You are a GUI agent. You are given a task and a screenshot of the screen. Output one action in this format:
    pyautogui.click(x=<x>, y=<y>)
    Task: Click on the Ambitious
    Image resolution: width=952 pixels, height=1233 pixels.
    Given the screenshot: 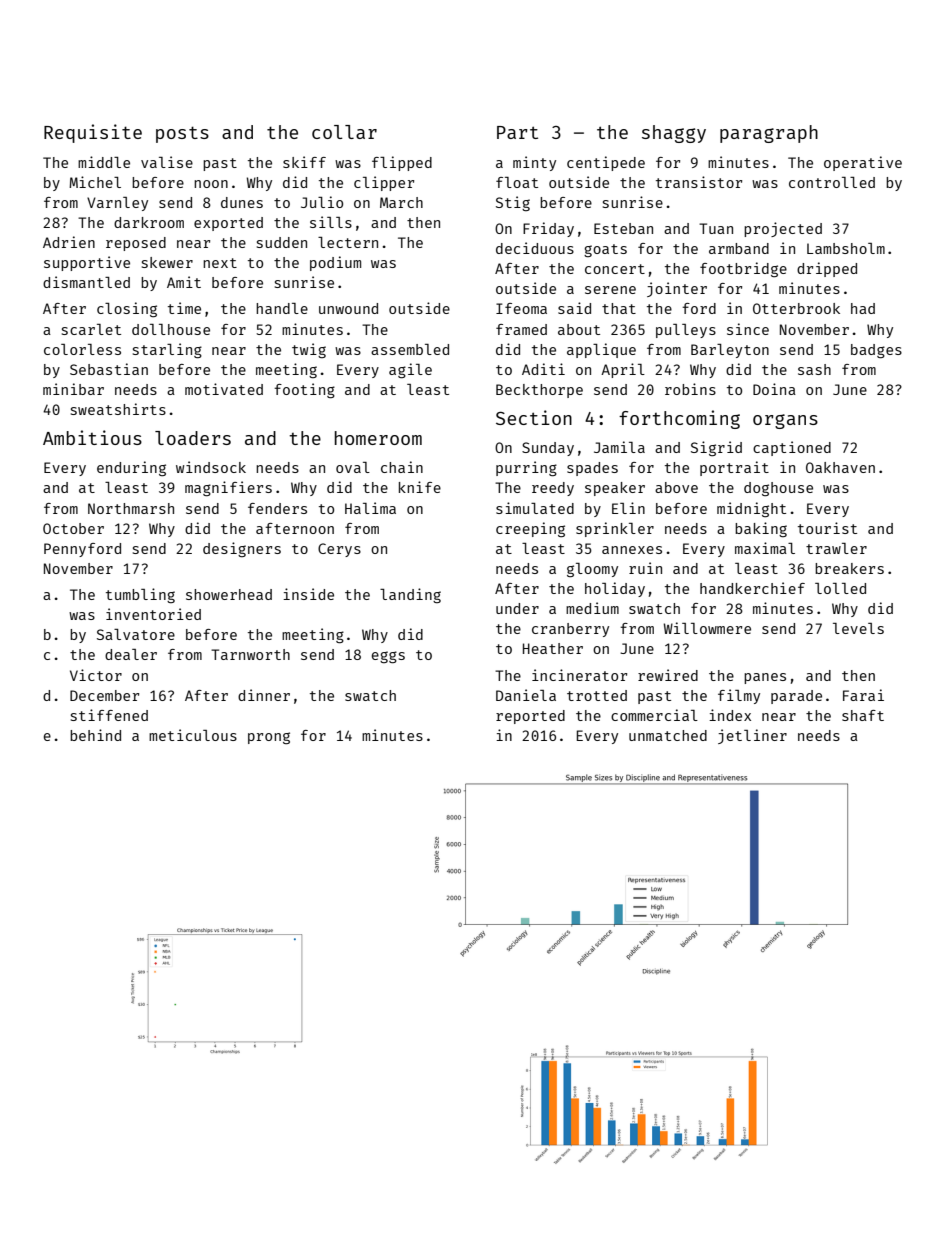 What is the action you would take?
    pyautogui.click(x=92, y=437)
